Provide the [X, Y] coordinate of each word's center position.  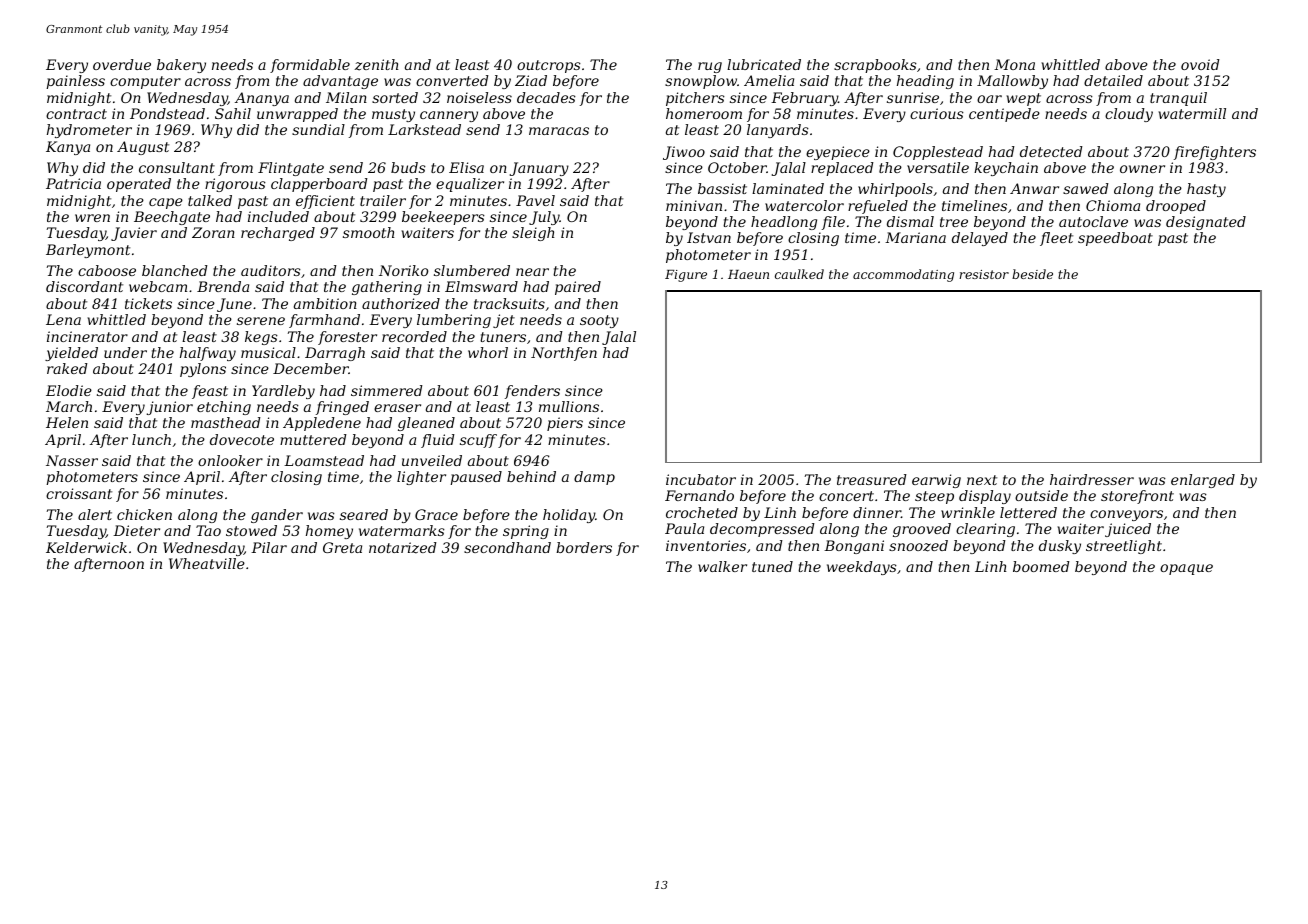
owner [1142, 169]
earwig [936, 481]
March [69, 406]
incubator [701, 479]
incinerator [87, 336]
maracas [559, 131]
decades [546, 97]
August [143, 148]
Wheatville [207, 563]
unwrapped [297, 115]
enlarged [1203, 481]
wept [1023, 99]
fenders [532, 392]
